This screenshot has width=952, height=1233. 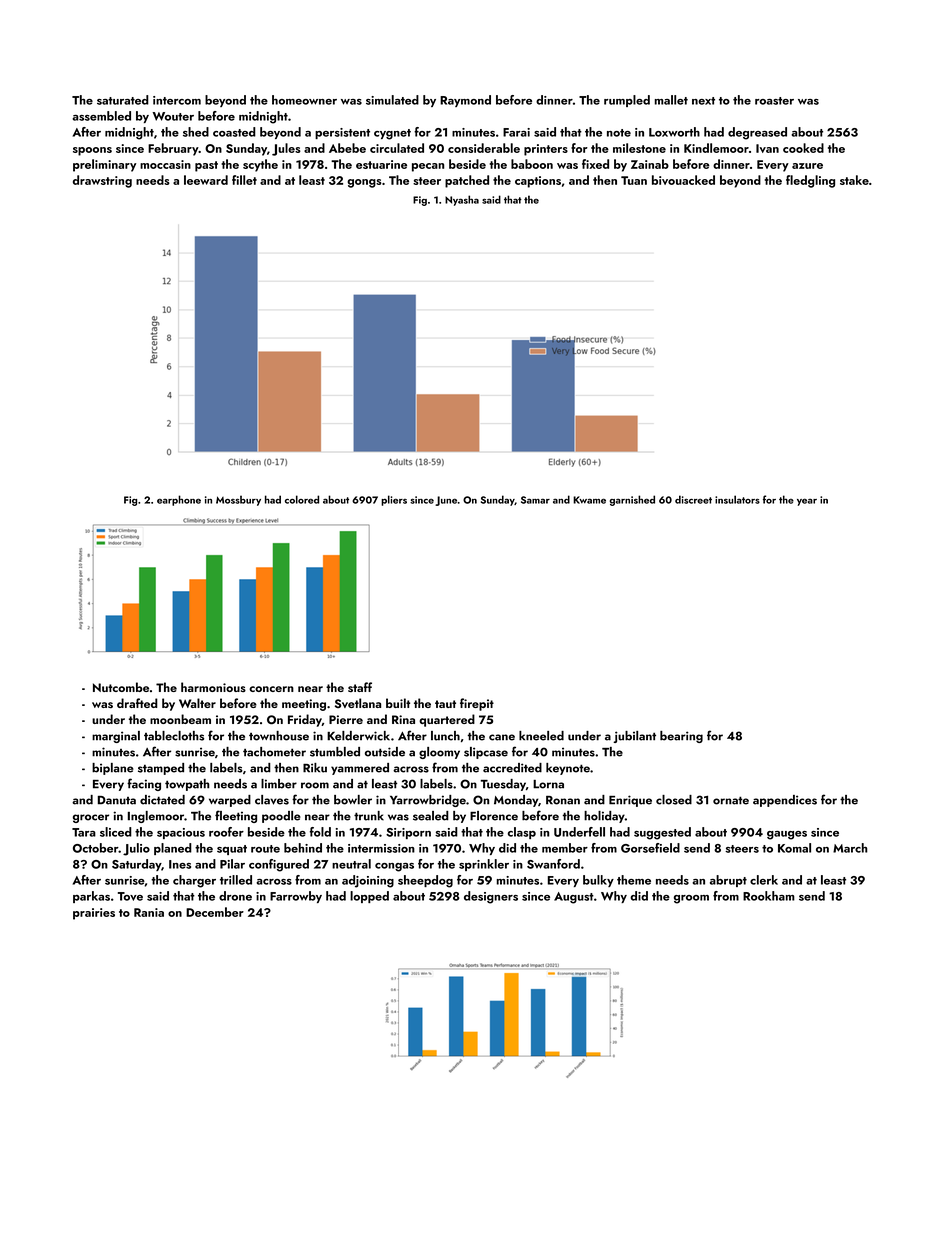 What do you see at coordinates (737, 499) in the screenshot?
I see `insulators` at bounding box center [737, 499].
